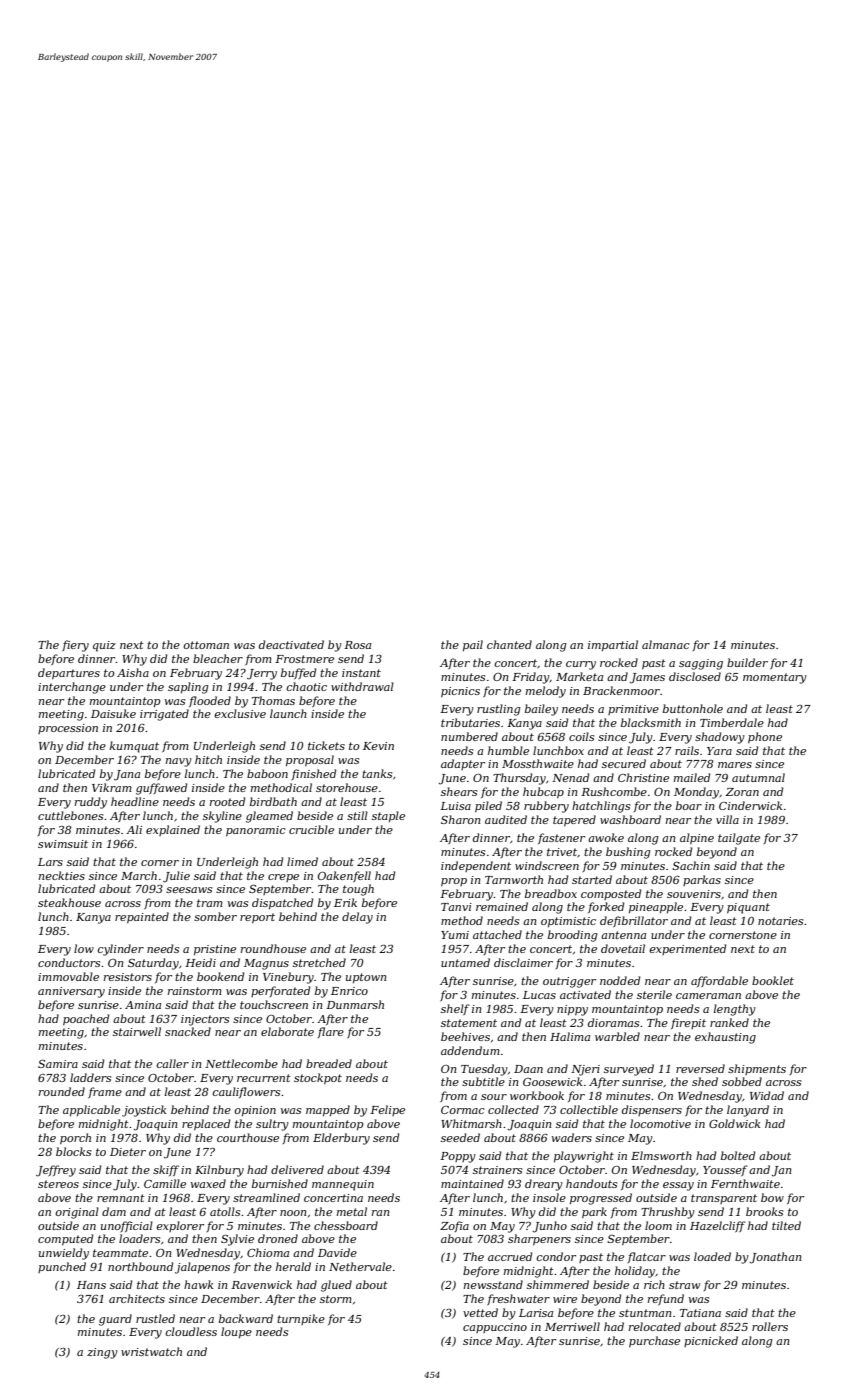 Image resolution: width=849 pixels, height=1400 pixels. Describe the element at coordinates (461, 819) in the screenshot. I see `Sharon` at that location.
